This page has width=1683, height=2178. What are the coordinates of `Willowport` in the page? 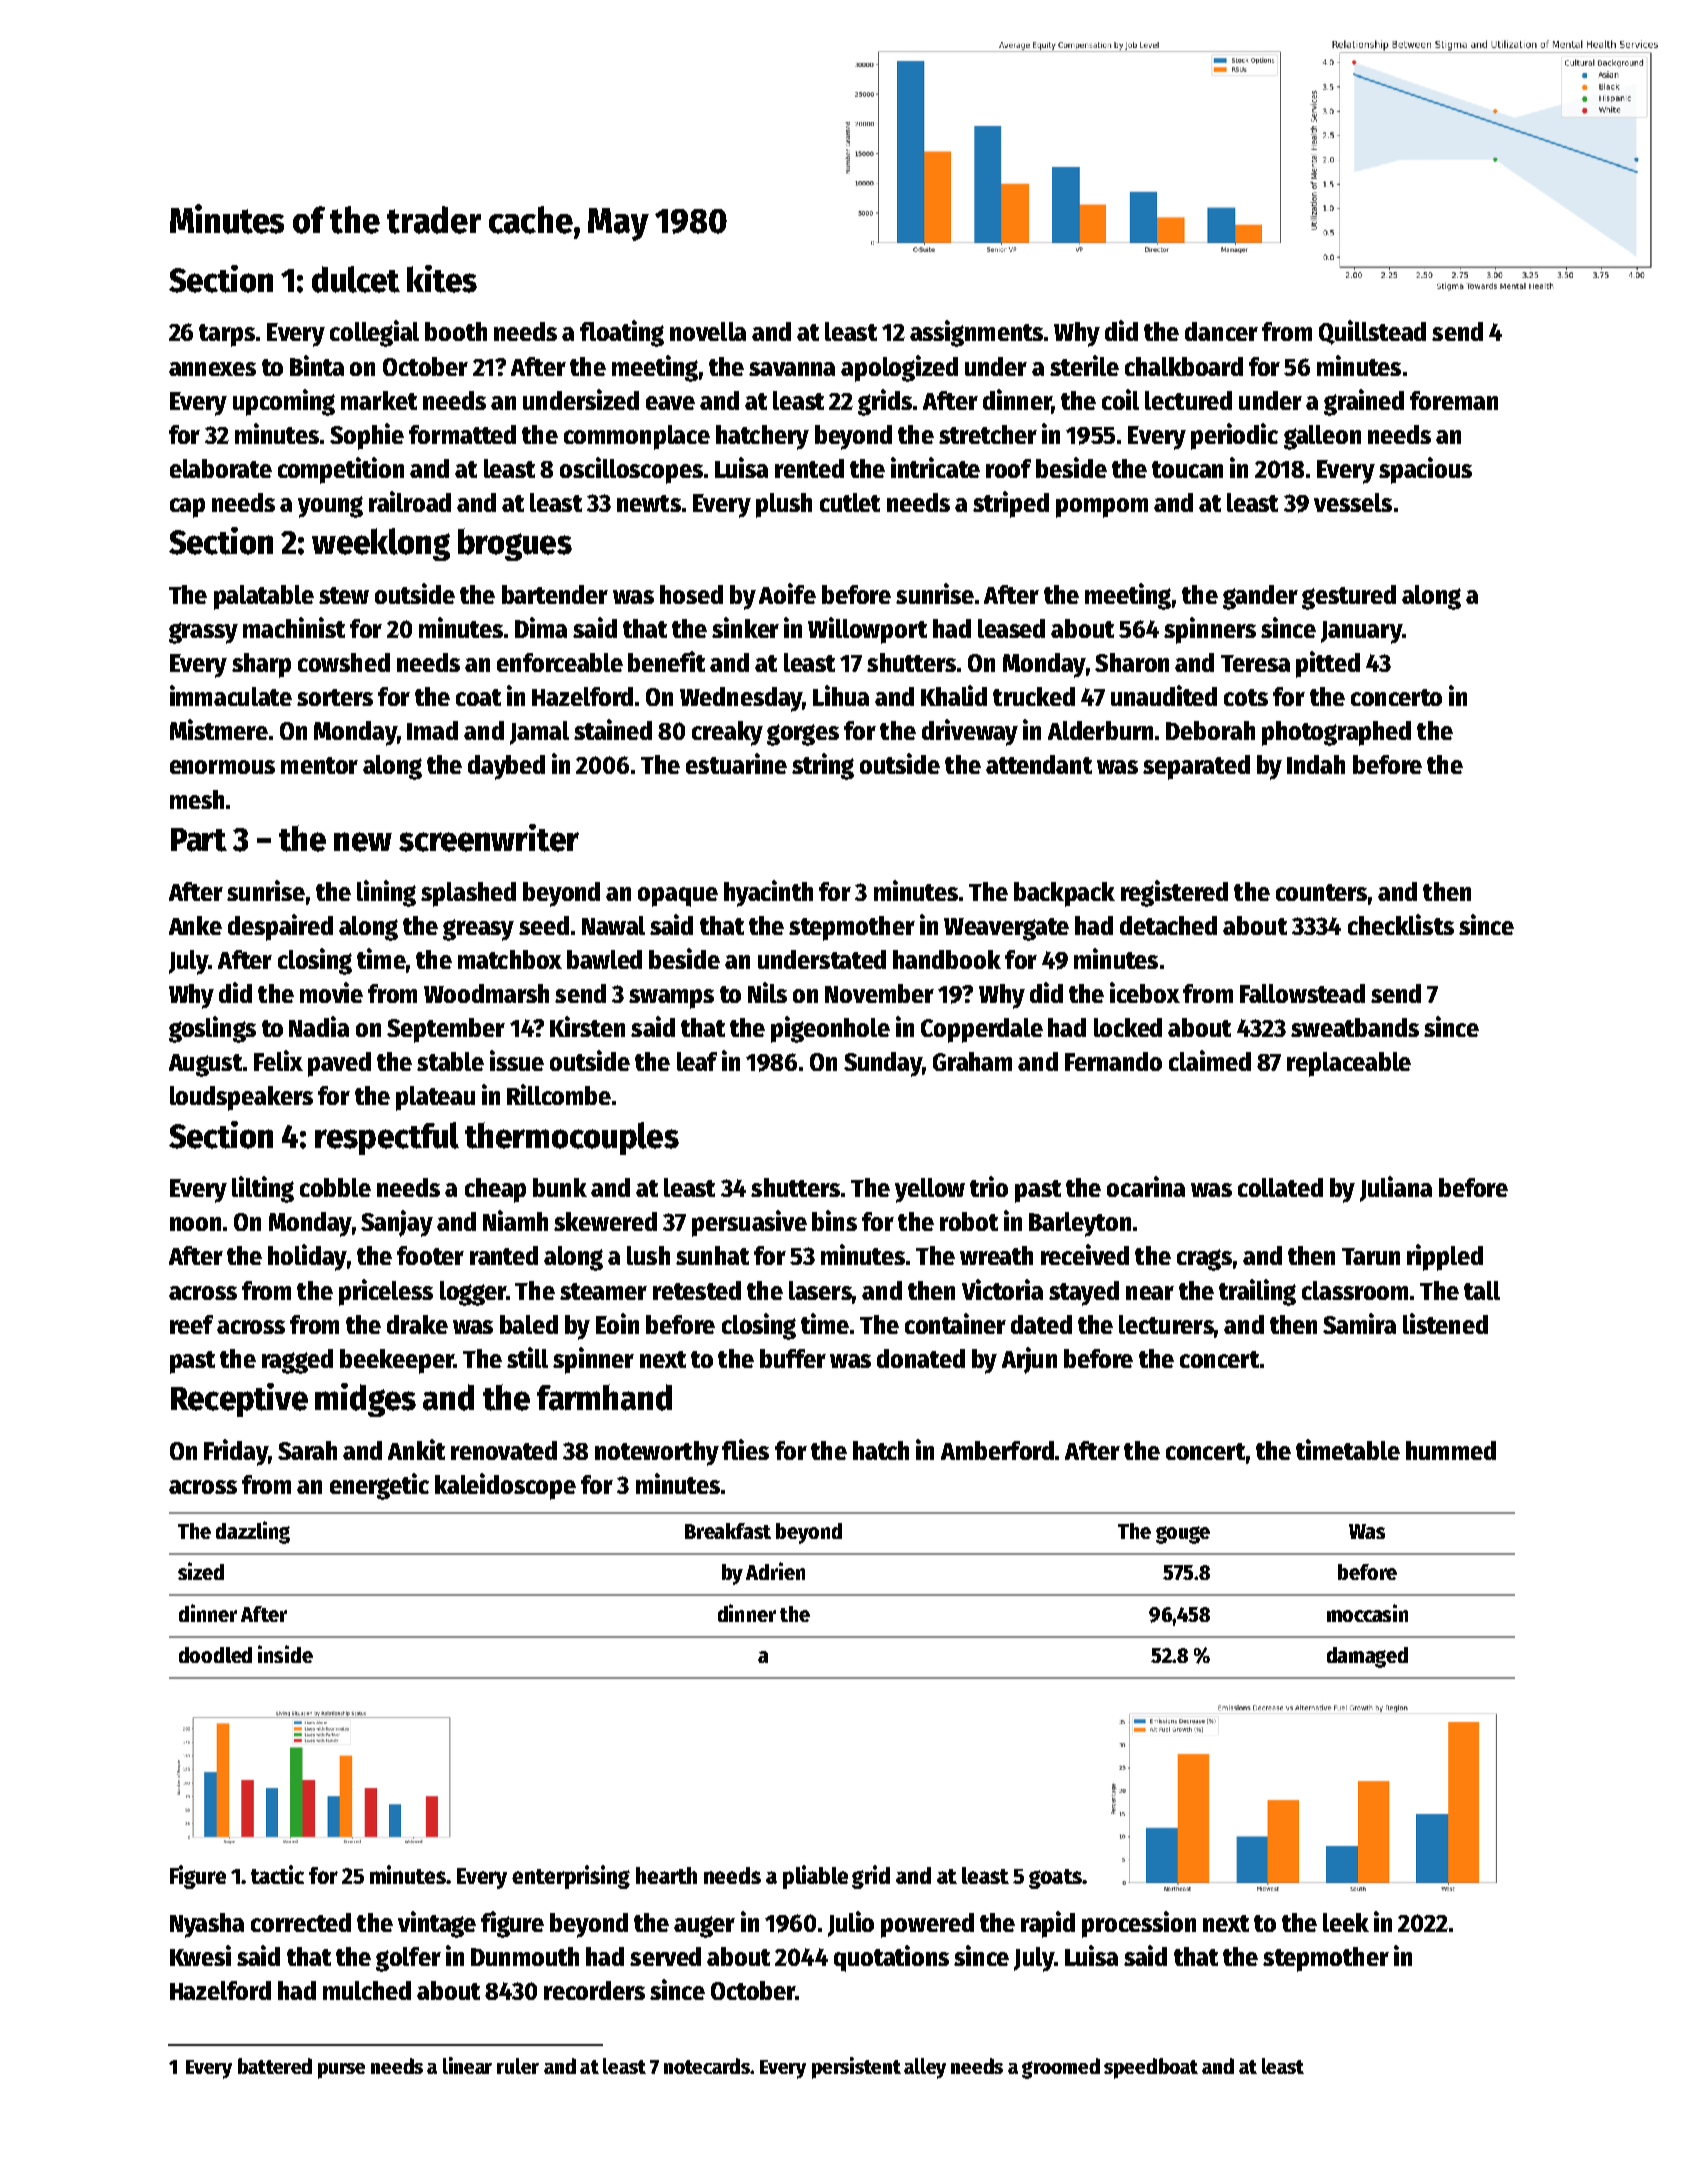 It's located at (867, 630).
